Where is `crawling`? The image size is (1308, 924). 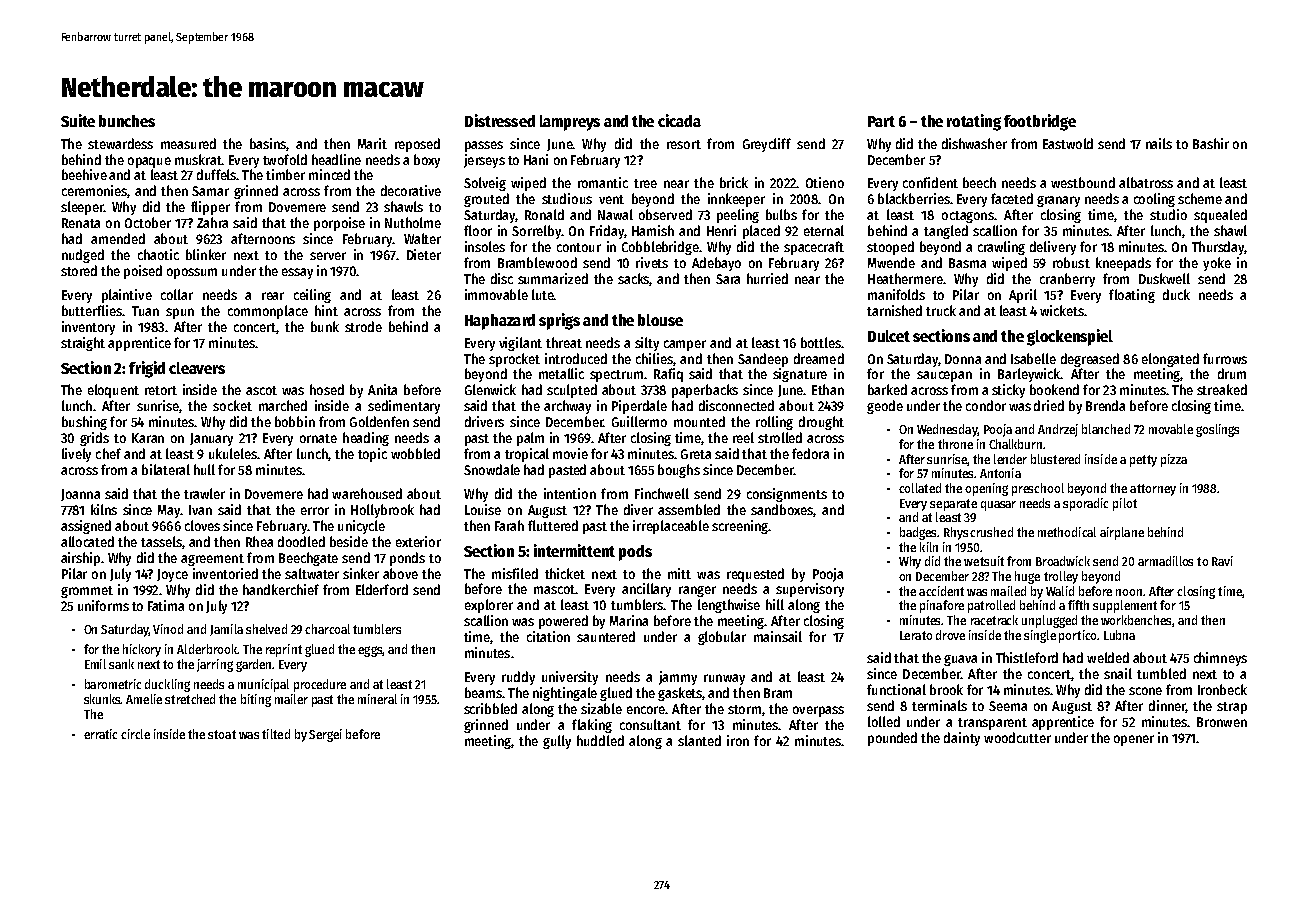 crawling is located at coordinates (1001, 248).
